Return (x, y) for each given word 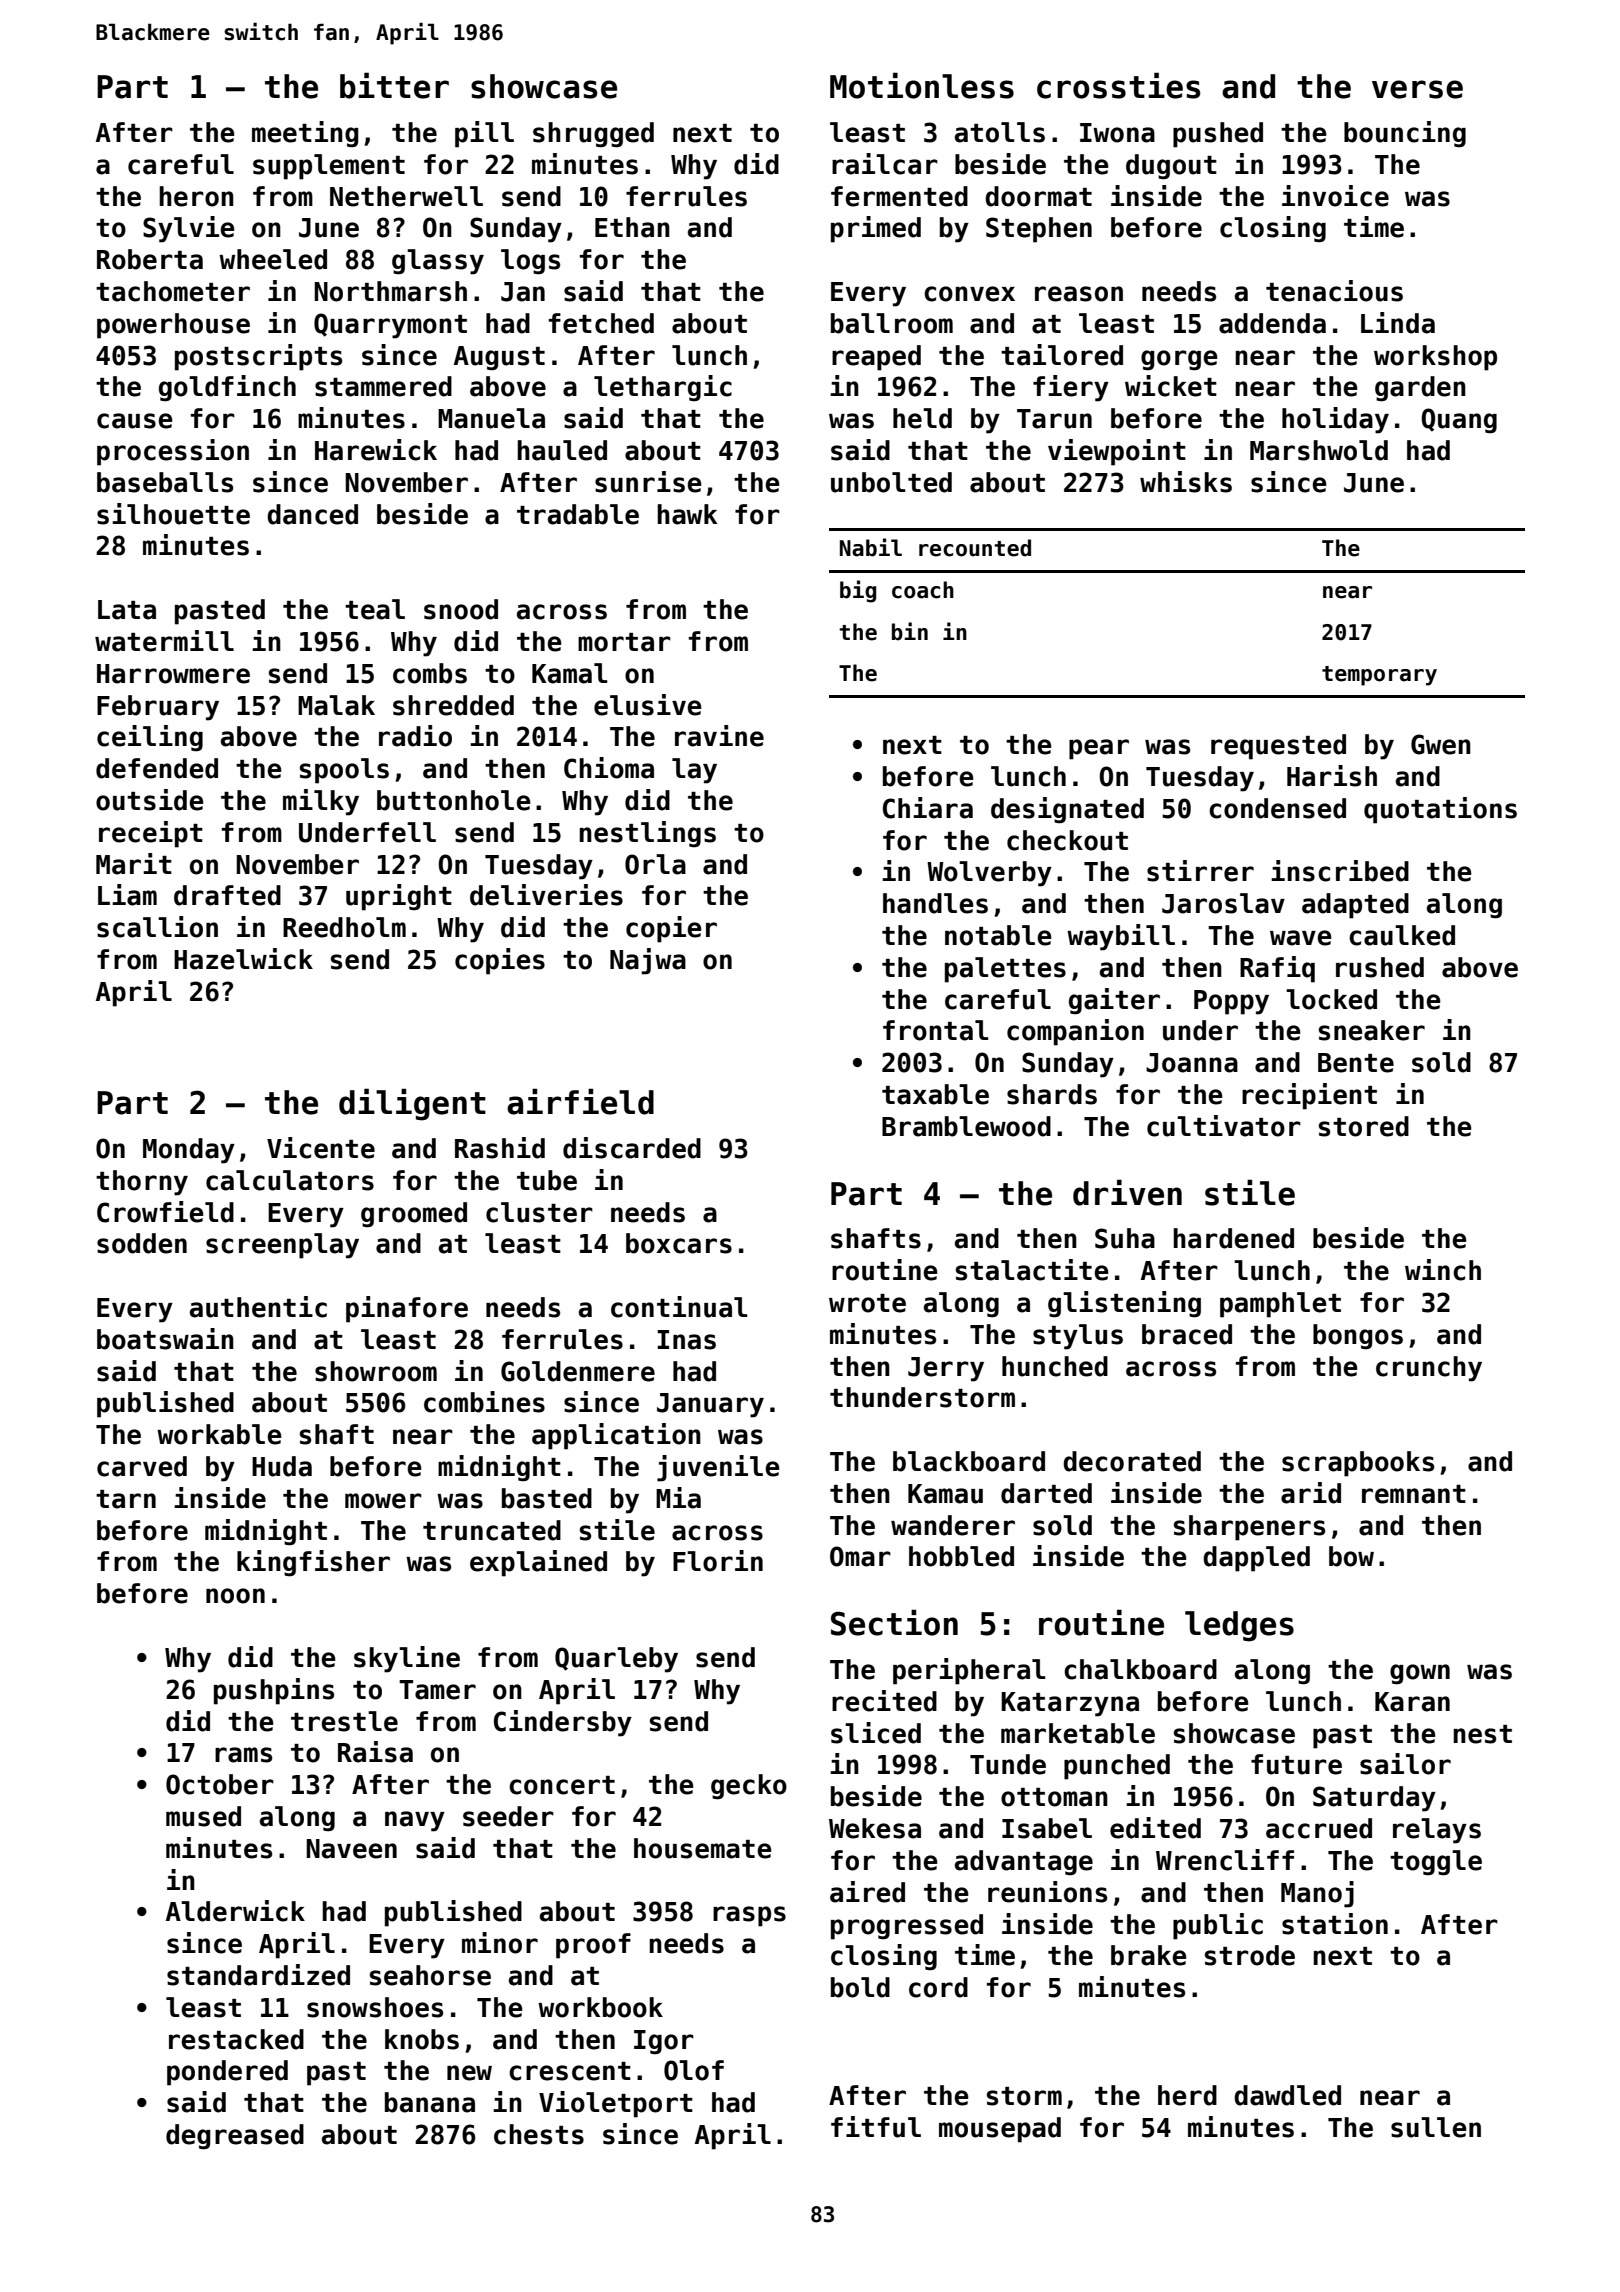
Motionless (922, 85)
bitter (394, 85)
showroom (376, 1371)
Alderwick (235, 1911)
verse (1417, 89)
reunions (1047, 1892)
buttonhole (454, 800)
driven (1127, 1192)
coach (923, 590)
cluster (539, 1212)
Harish (1332, 776)
